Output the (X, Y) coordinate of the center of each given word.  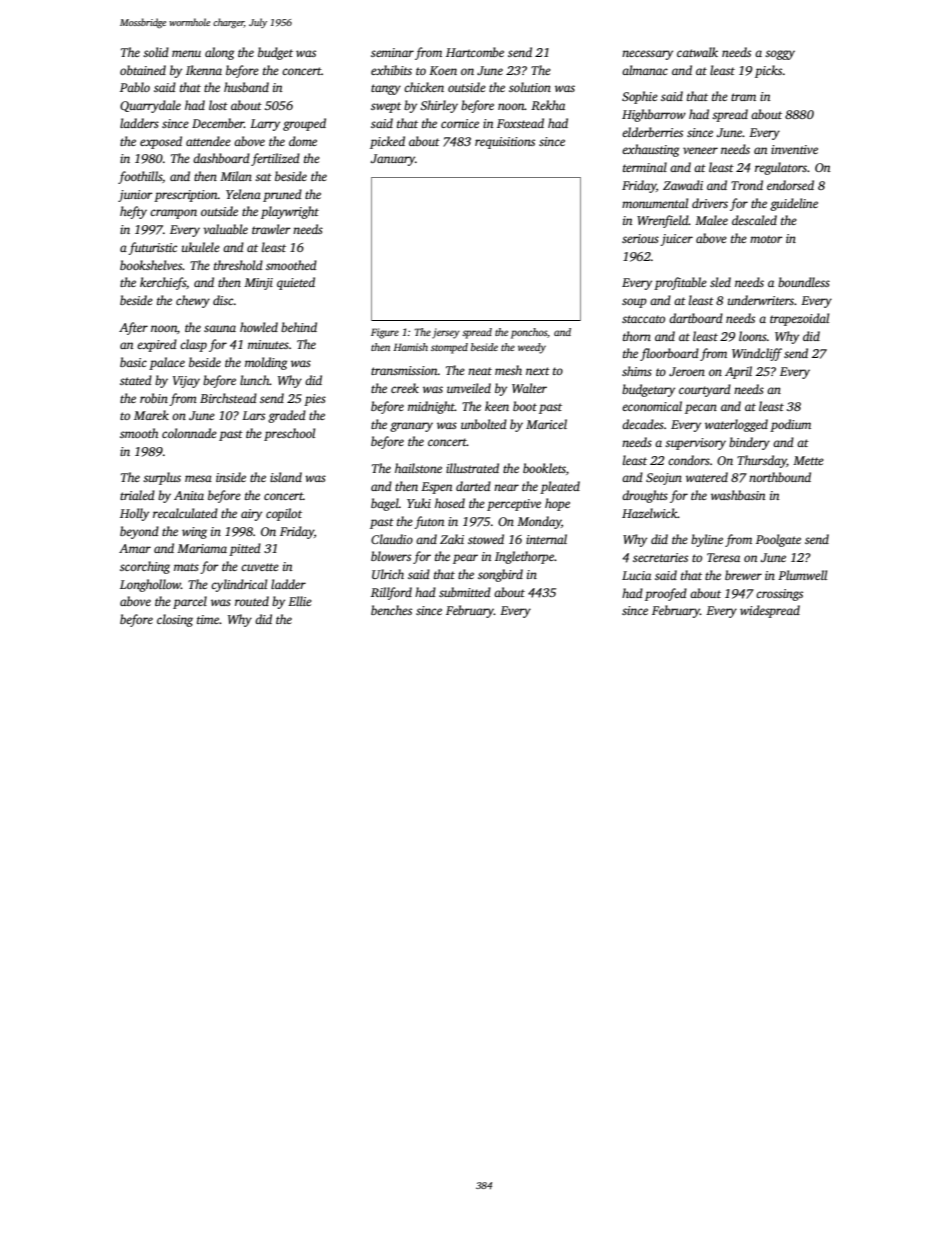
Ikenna (204, 70)
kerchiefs (163, 283)
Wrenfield (663, 221)
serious (640, 238)
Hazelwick (650, 513)
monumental (655, 203)
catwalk (697, 52)
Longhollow (150, 585)
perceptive (514, 505)
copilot (284, 514)
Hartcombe (475, 52)
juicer (676, 240)
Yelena (243, 194)
